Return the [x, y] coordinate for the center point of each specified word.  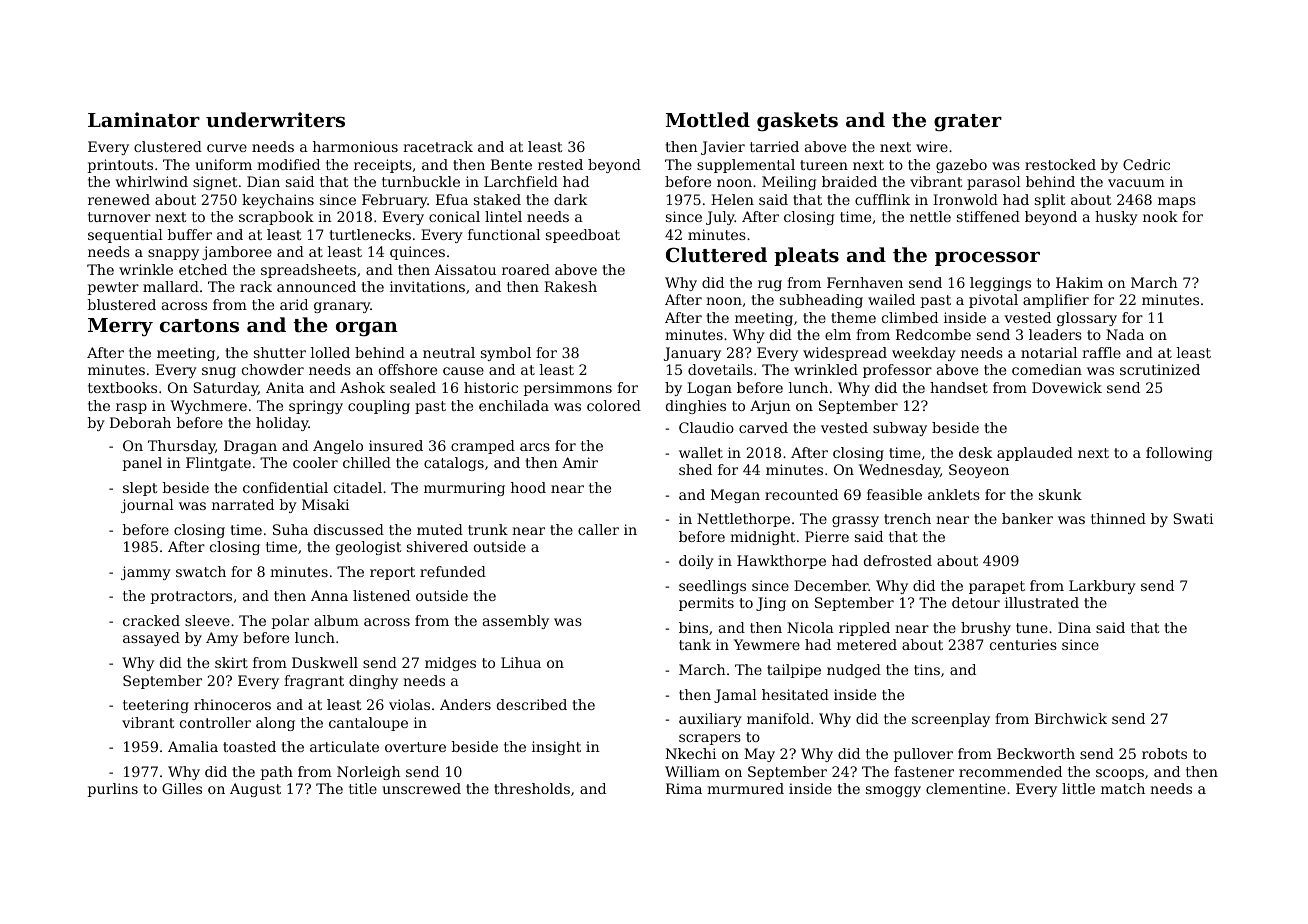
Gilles [182, 788]
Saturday [226, 389]
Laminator [144, 120]
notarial [1049, 352]
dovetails [720, 369]
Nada [1125, 334]
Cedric [1146, 164]
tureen [824, 165]
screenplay [951, 720]
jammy [146, 573]
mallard [171, 286]
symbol [506, 354]
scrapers [710, 739]
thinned [1118, 518]
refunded [453, 571]
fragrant [314, 682]
